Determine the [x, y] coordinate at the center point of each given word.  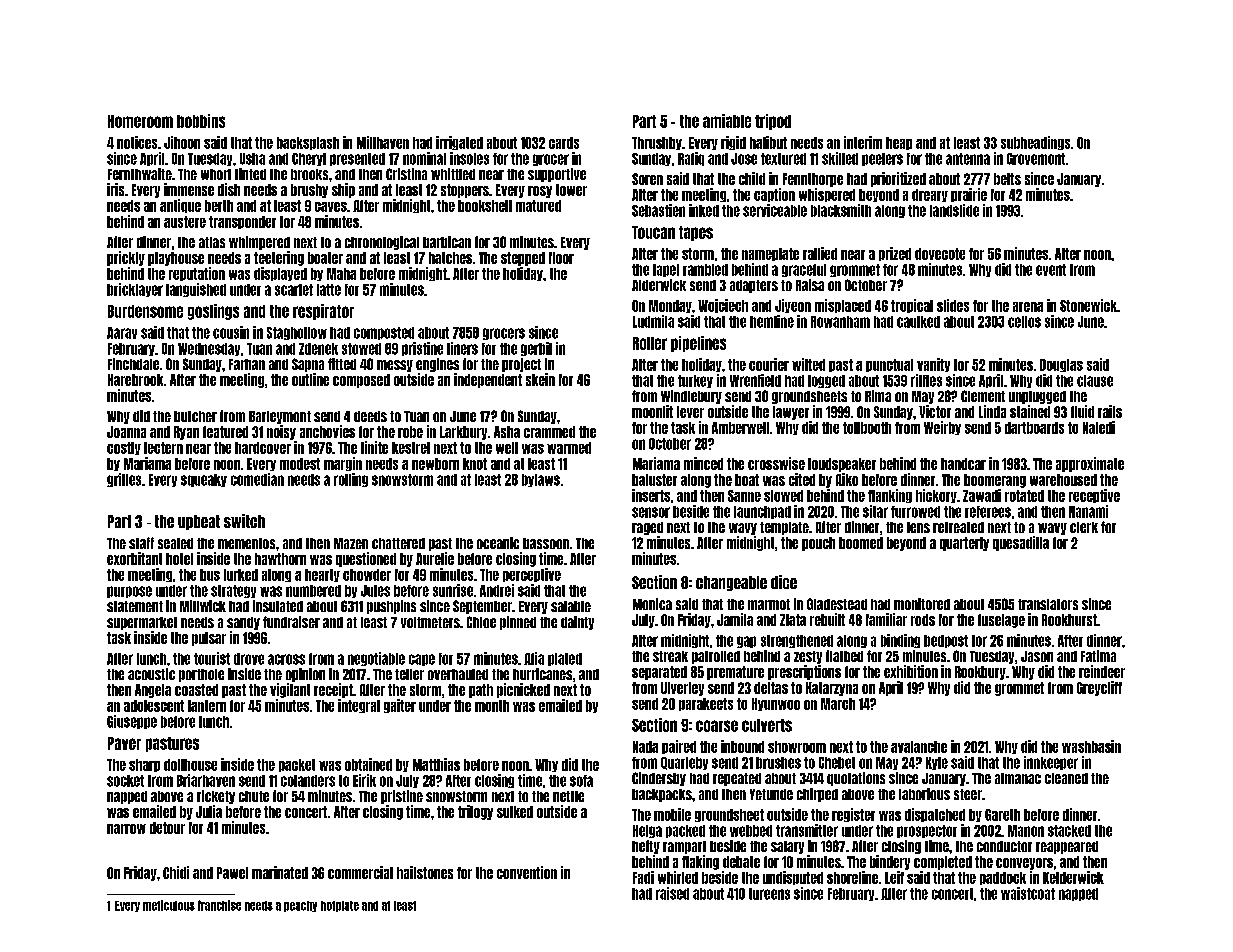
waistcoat [1028, 893]
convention [527, 872]
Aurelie [435, 558]
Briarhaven [206, 780]
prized [895, 254]
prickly [126, 258]
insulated [278, 606]
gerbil [536, 349]
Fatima [1098, 656]
